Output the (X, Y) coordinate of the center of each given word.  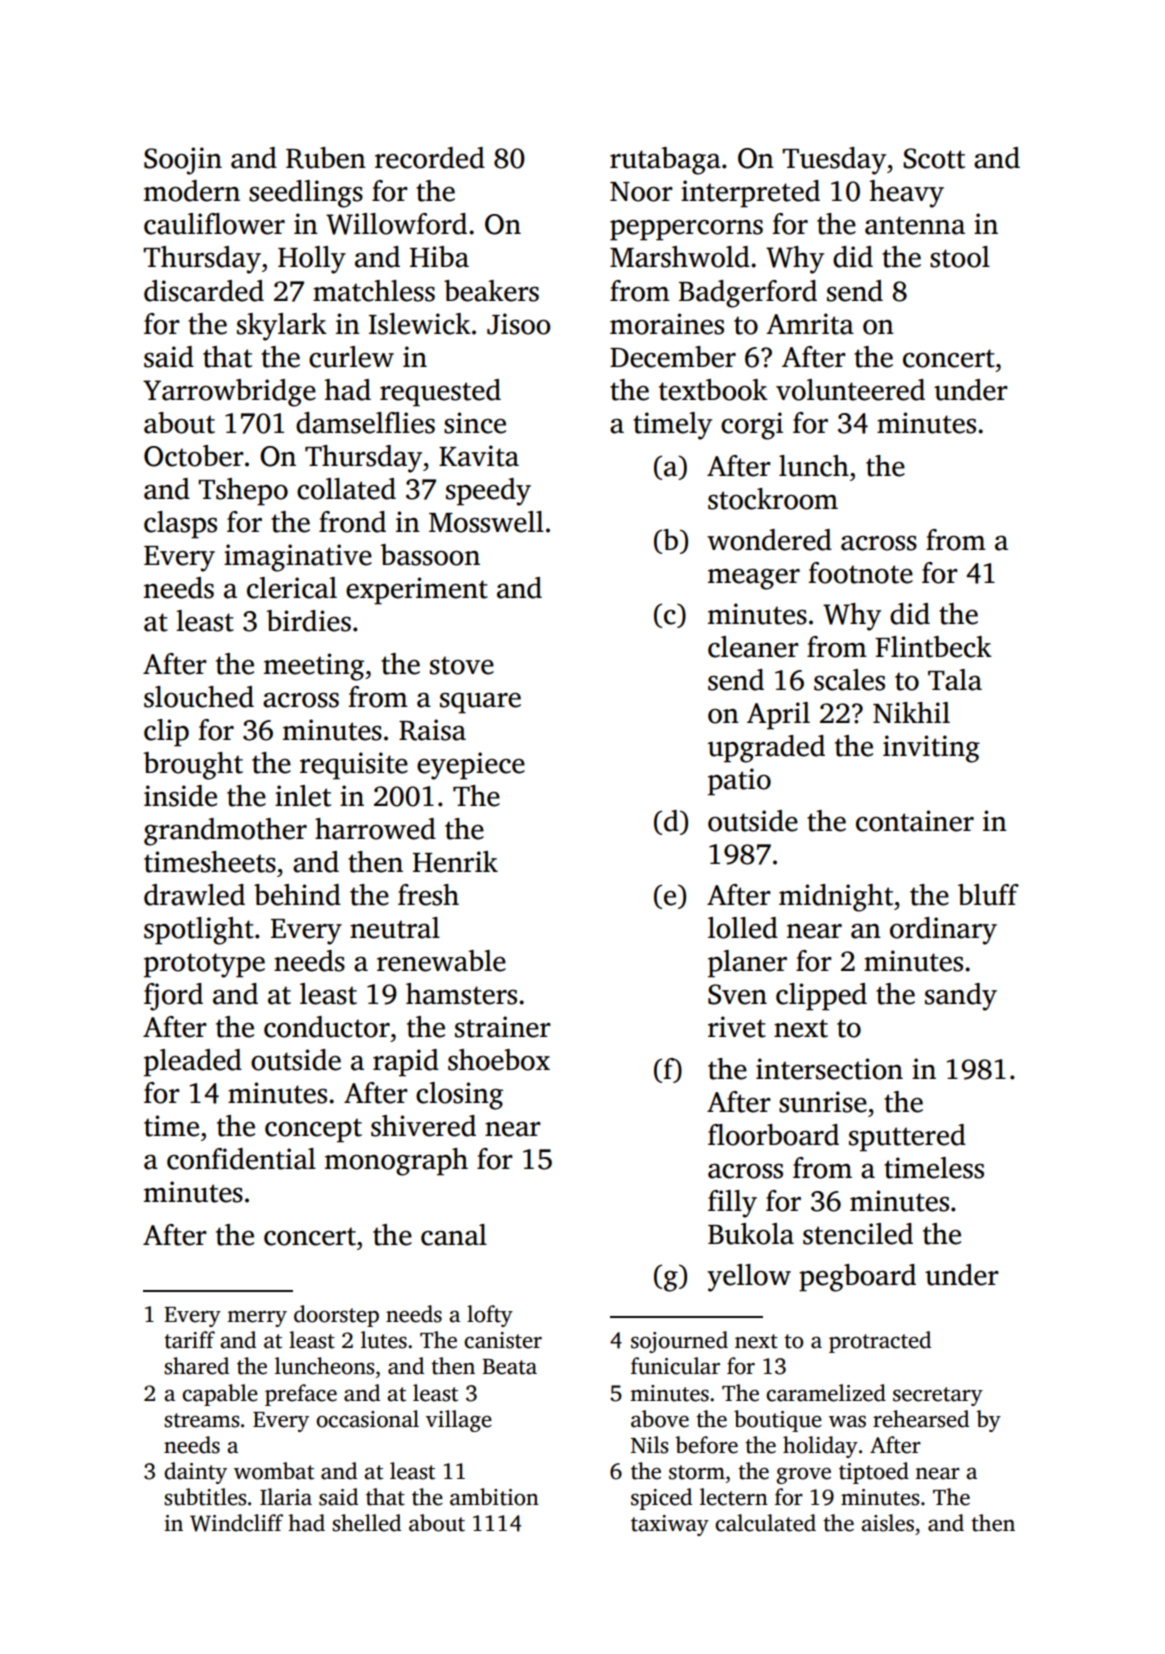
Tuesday (834, 161)
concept (313, 1130)
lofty (490, 1316)
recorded (430, 158)
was (847, 1421)
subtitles (205, 1497)
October (194, 456)
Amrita (810, 324)
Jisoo (518, 324)
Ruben (326, 158)
